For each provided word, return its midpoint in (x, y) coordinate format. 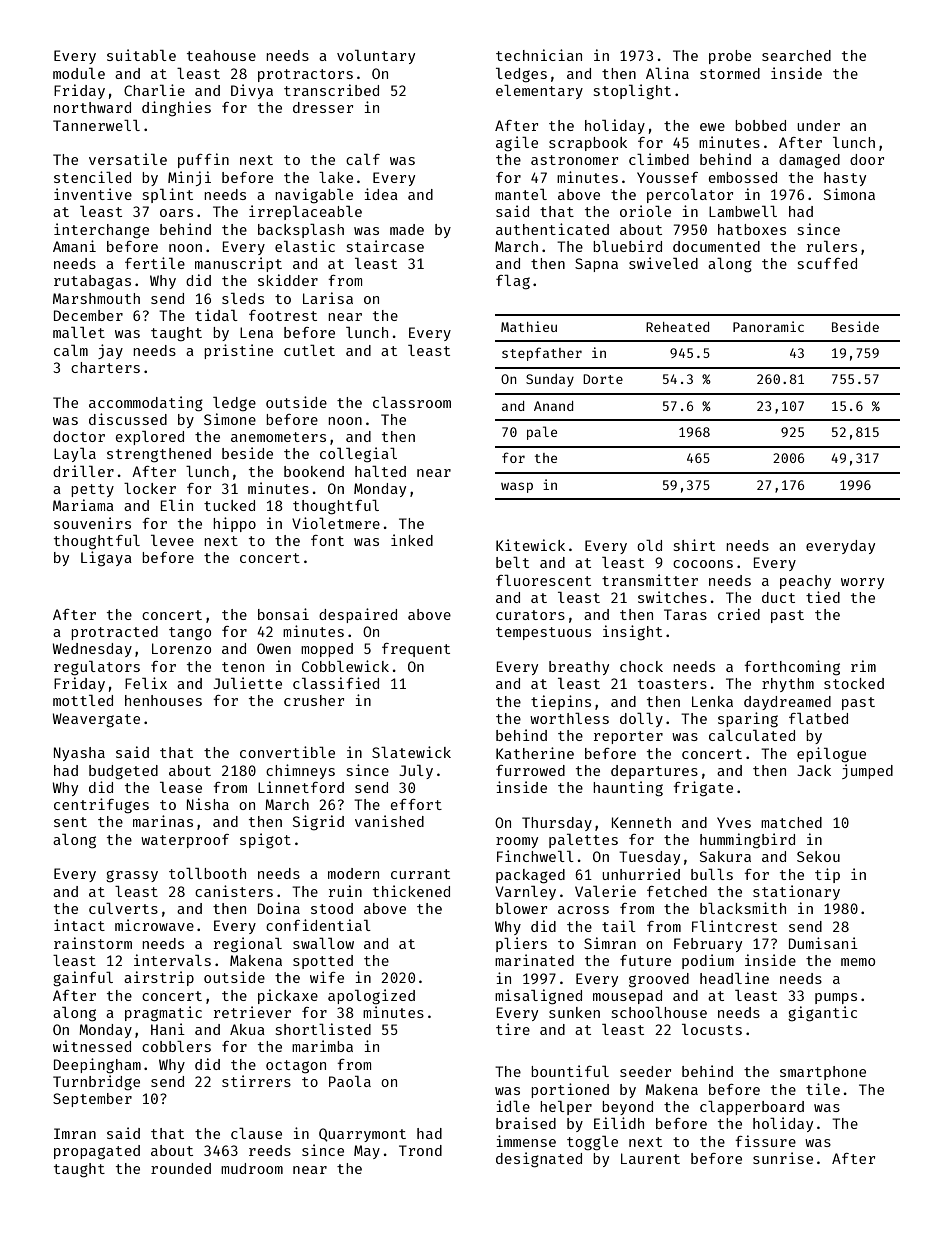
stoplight (632, 91)
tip (827, 875)
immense (526, 1141)
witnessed (92, 1046)
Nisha (208, 804)
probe (730, 57)
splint (168, 195)
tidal (216, 315)
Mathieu (529, 326)
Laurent (650, 1158)
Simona (849, 194)
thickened (411, 891)
